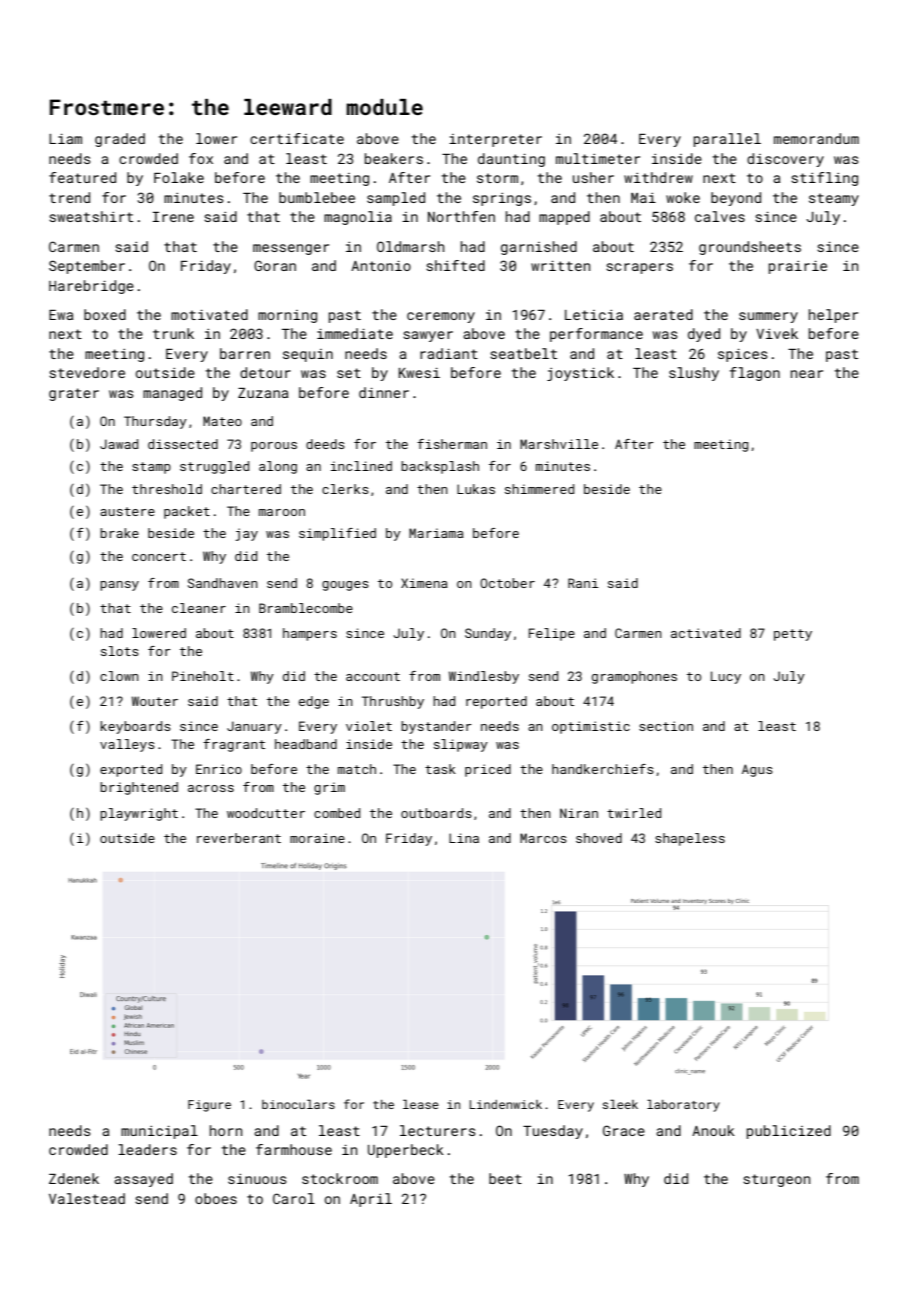 The width and height of the page is (908, 1316). Describe the element at coordinates (511, 160) in the page. I see `daunting` at that location.
